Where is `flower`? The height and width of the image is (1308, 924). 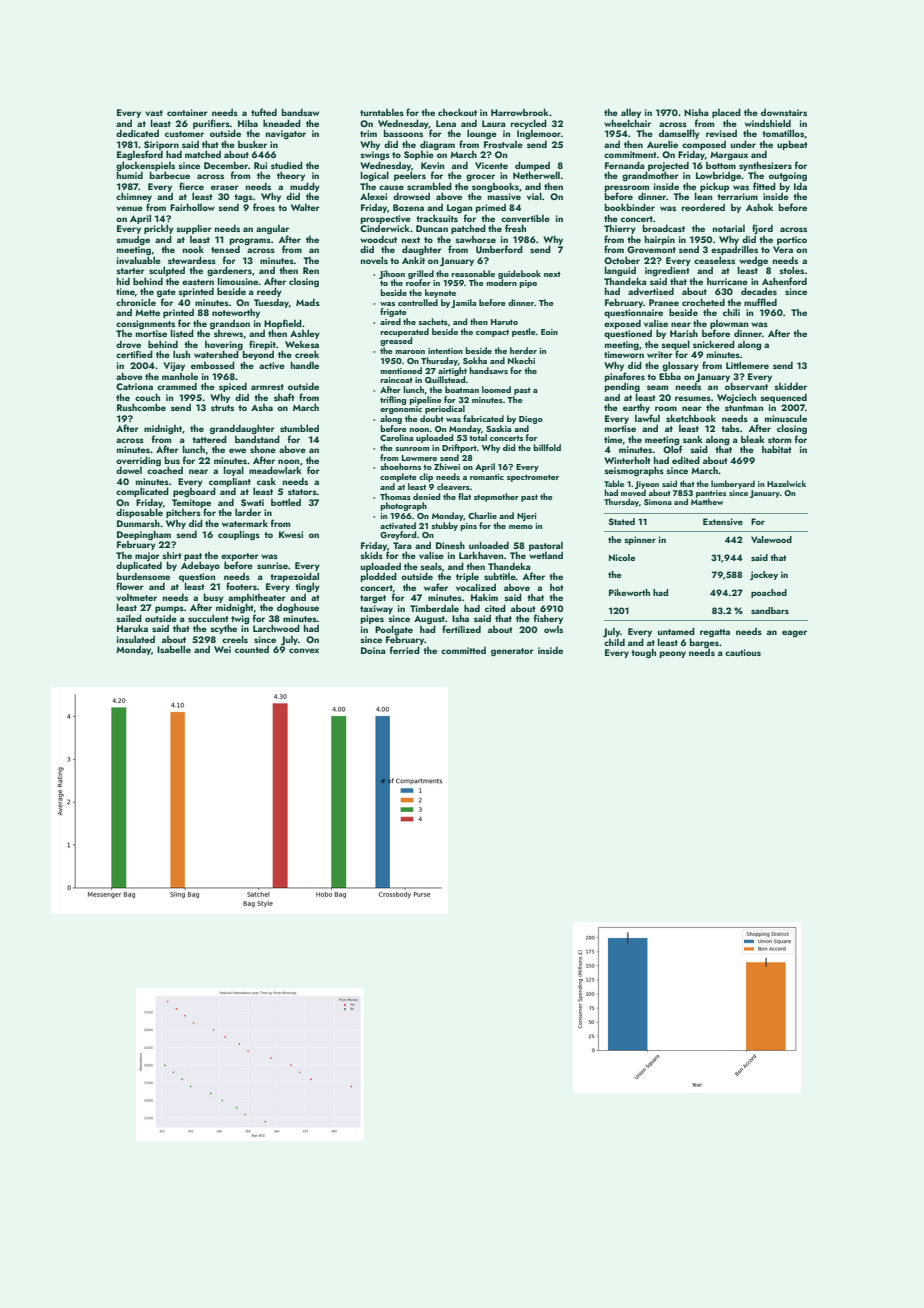
flower is located at coordinates (130, 586).
